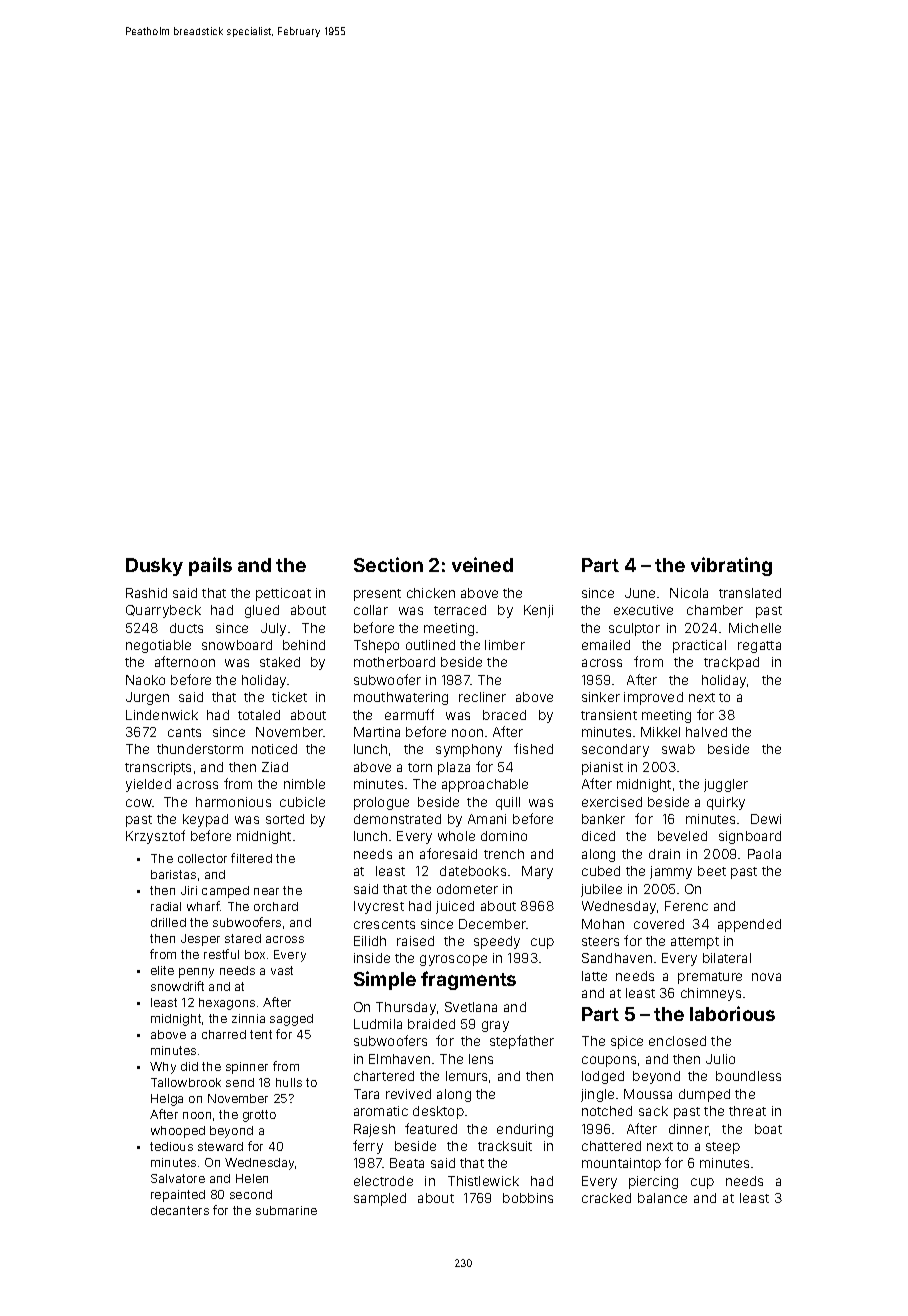  Describe the element at coordinates (749, 925) in the screenshot. I see `appended` at that location.
